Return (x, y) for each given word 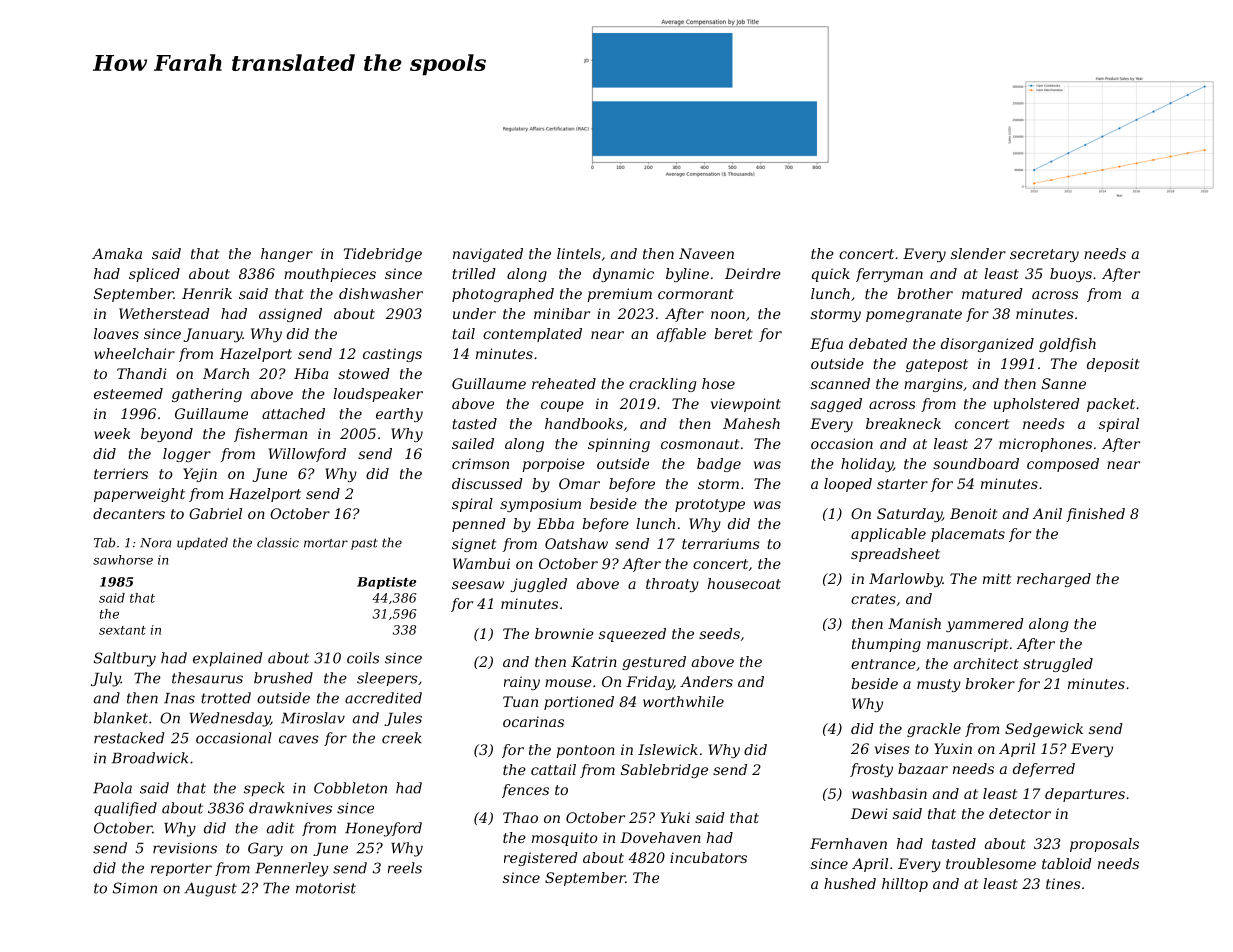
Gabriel (215, 513)
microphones (1045, 445)
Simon (135, 888)
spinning (619, 445)
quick (831, 275)
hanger (287, 255)
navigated (488, 255)
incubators (708, 857)
